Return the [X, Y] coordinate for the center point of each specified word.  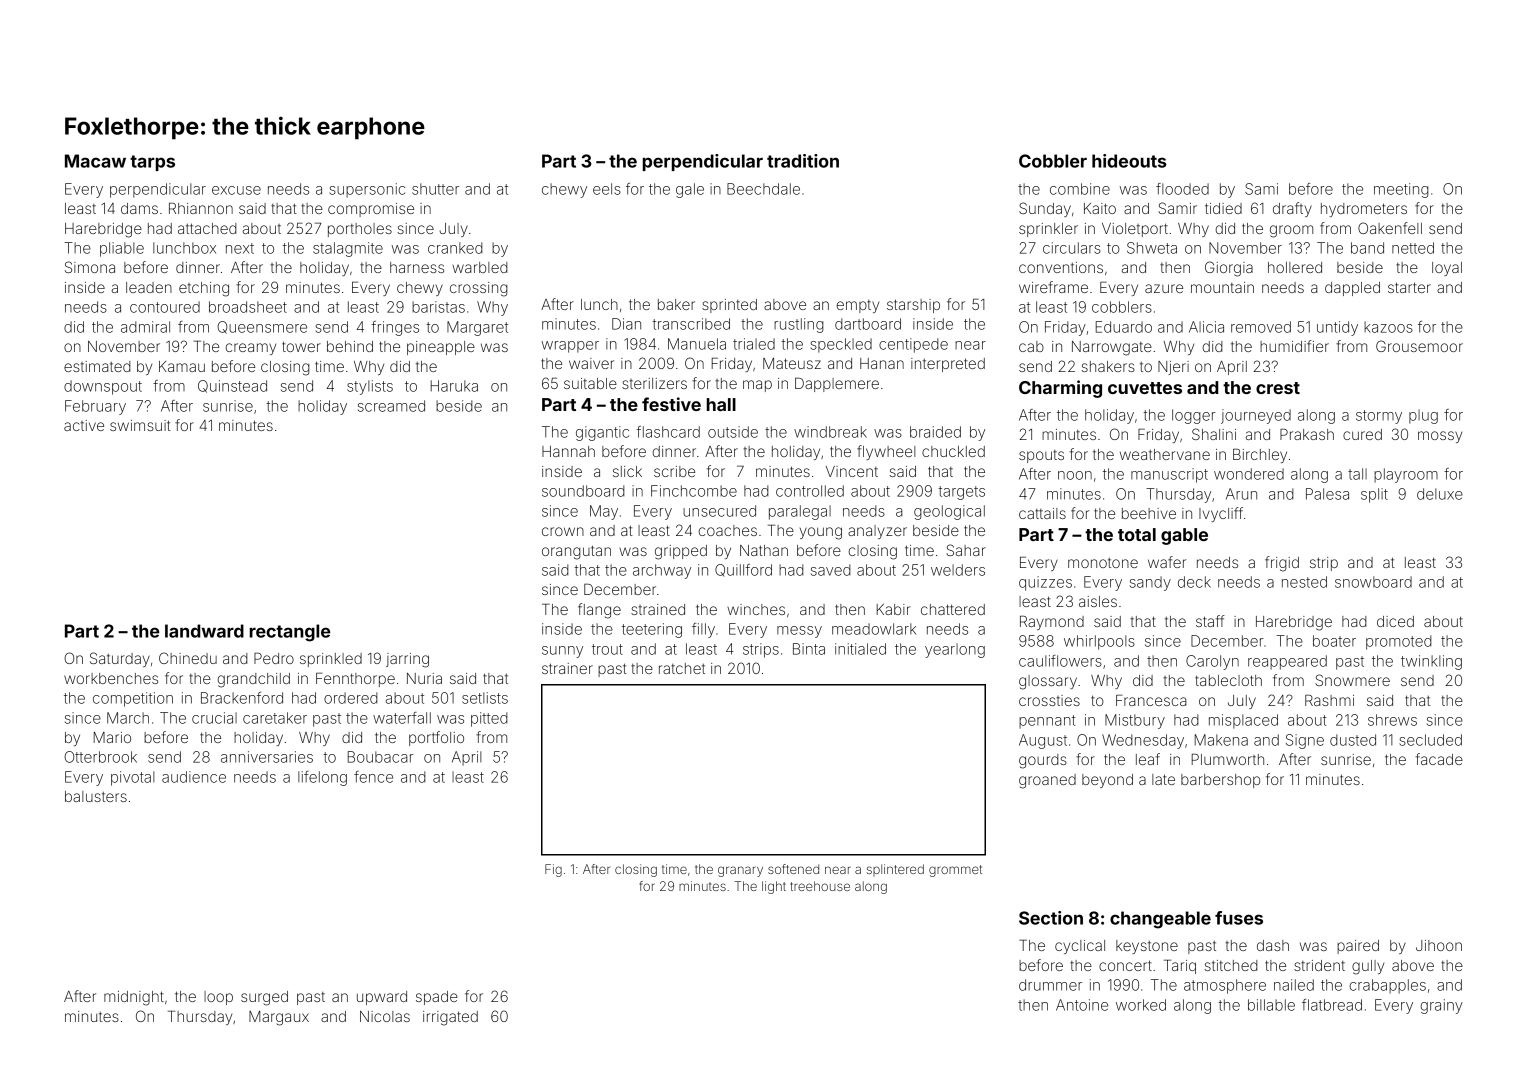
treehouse [820, 886]
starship [913, 306]
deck [1194, 582]
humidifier [1294, 346]
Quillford [743, 570]
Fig [553, 870]
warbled [480, 267]
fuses [1239, 918]
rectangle [290, 633]
